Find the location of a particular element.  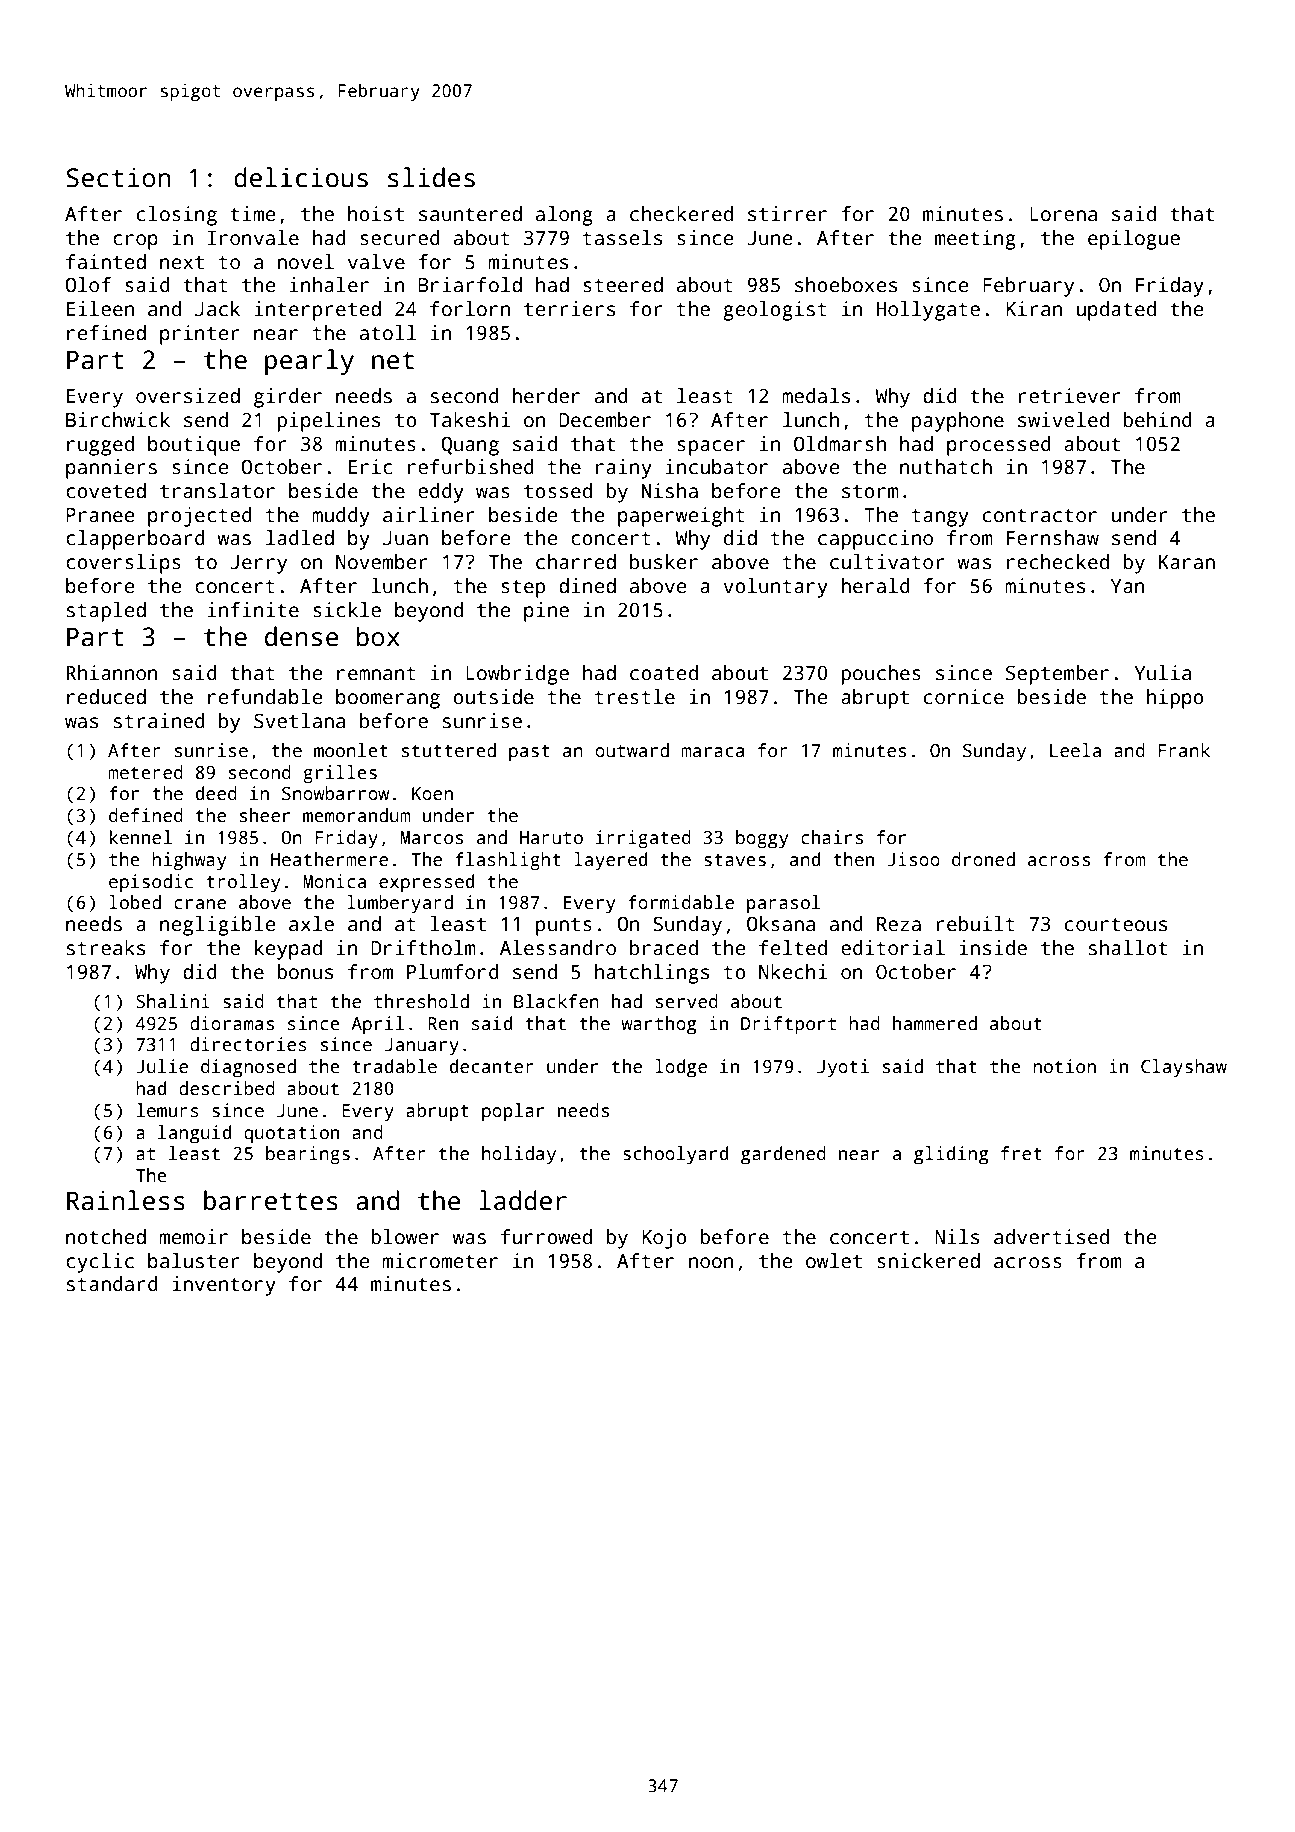

Olof is located at coordinates (88, 285).
